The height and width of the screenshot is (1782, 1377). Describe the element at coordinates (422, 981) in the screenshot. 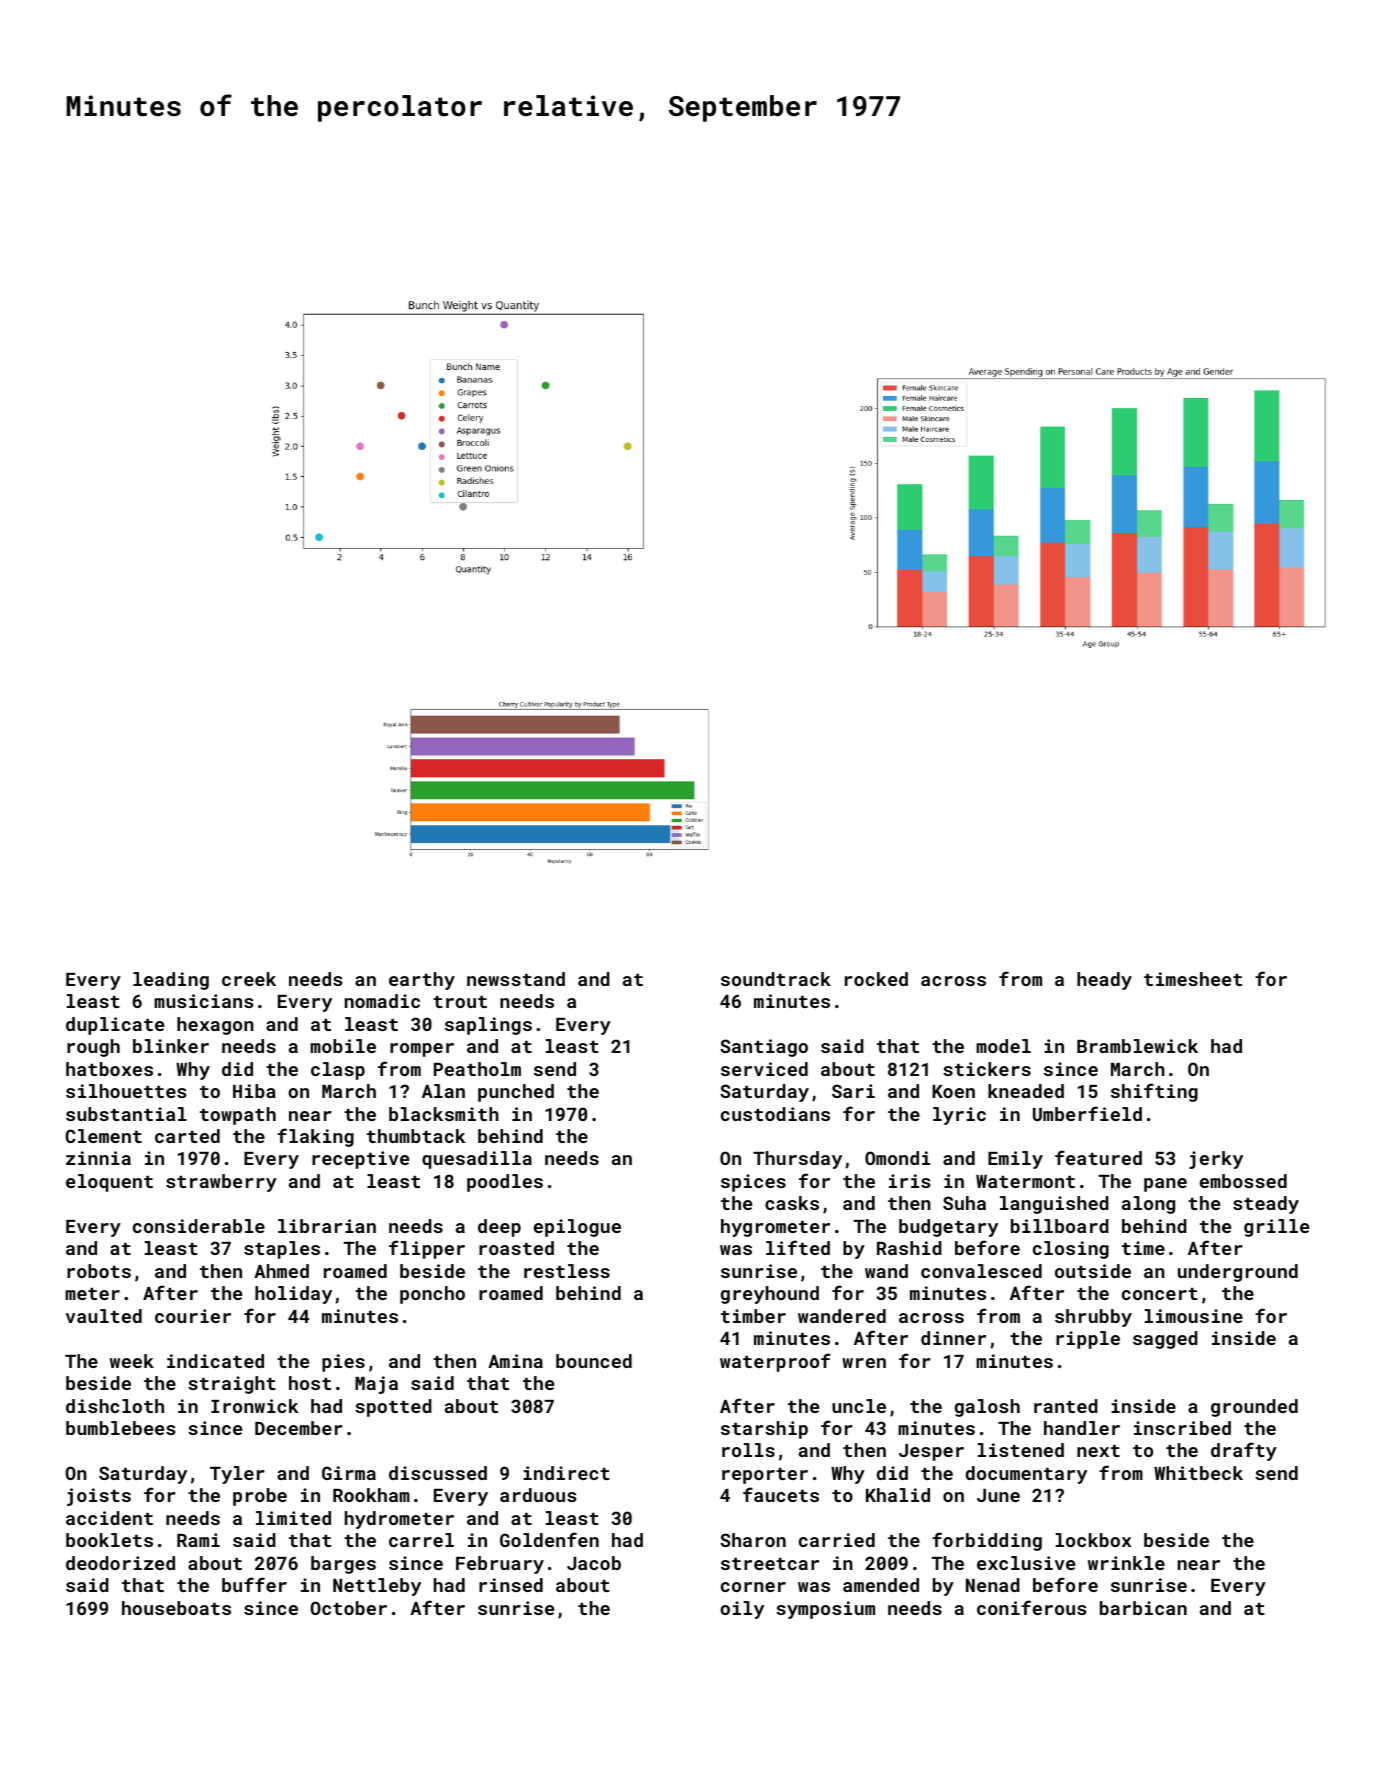

I see `earthy` at that location.
